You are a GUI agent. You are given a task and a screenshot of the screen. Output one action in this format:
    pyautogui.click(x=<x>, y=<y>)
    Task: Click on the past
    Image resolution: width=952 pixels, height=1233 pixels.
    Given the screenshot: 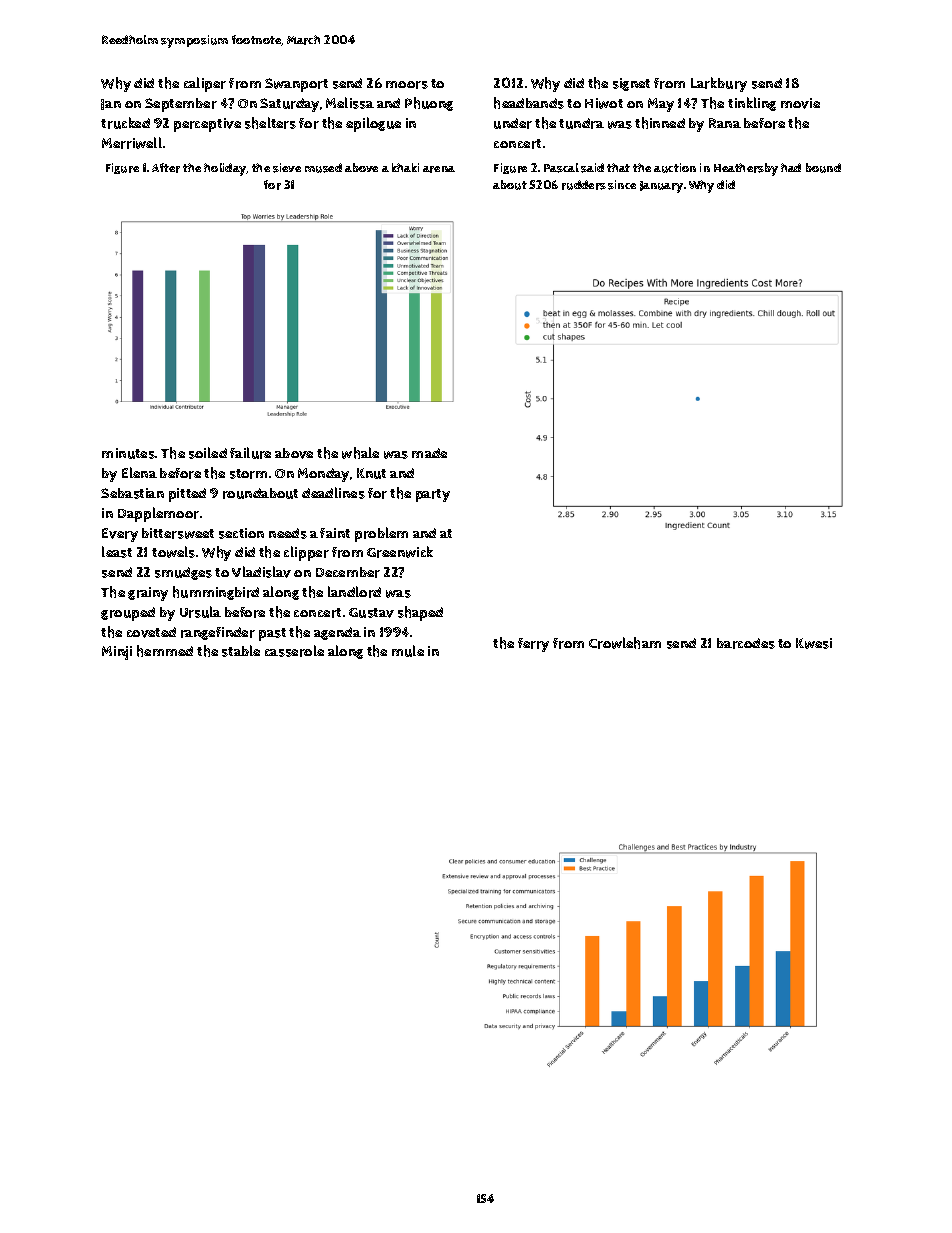 What is the action you would take?
    pyautogui.click(x=272, y=634)
